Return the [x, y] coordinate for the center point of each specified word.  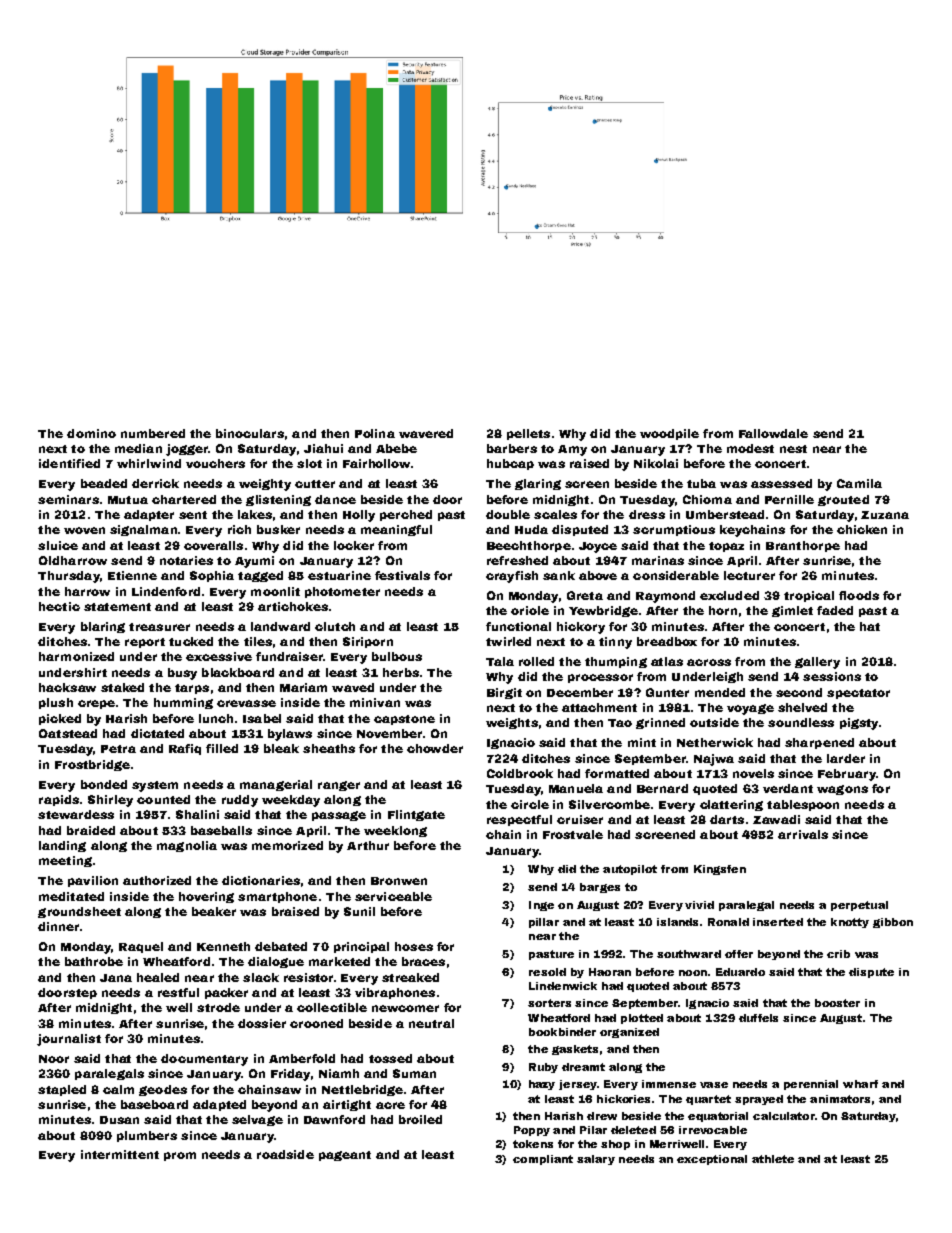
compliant [543, 1160]
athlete [773, 1159]
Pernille [789, 499]
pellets [528, 434]
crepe [96, 704]
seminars [68, 499]
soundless [801, 722]
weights [512, 723]
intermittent [120, 1154]
